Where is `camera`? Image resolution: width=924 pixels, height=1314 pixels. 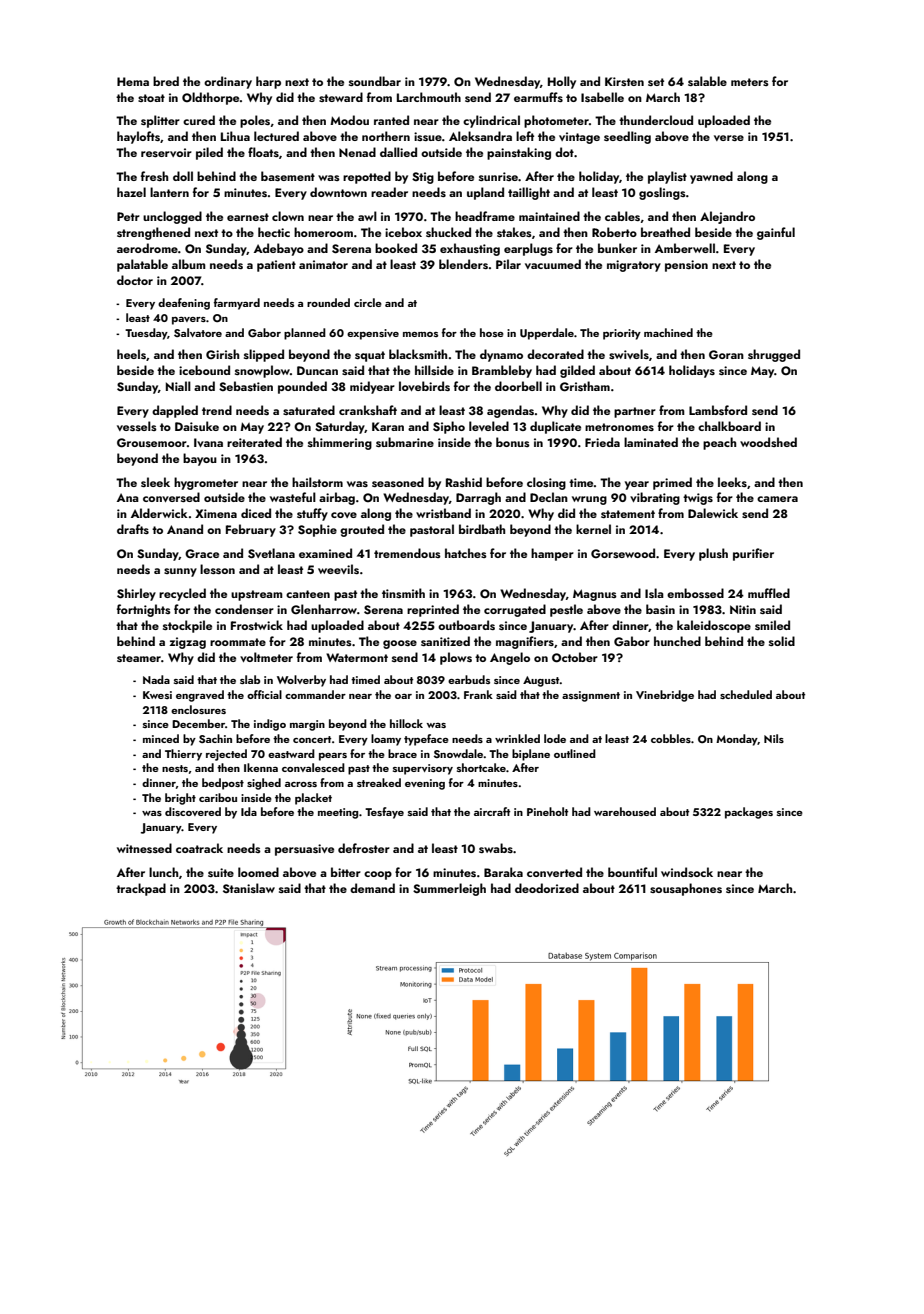
camera is located at coordinates (777, 499).
